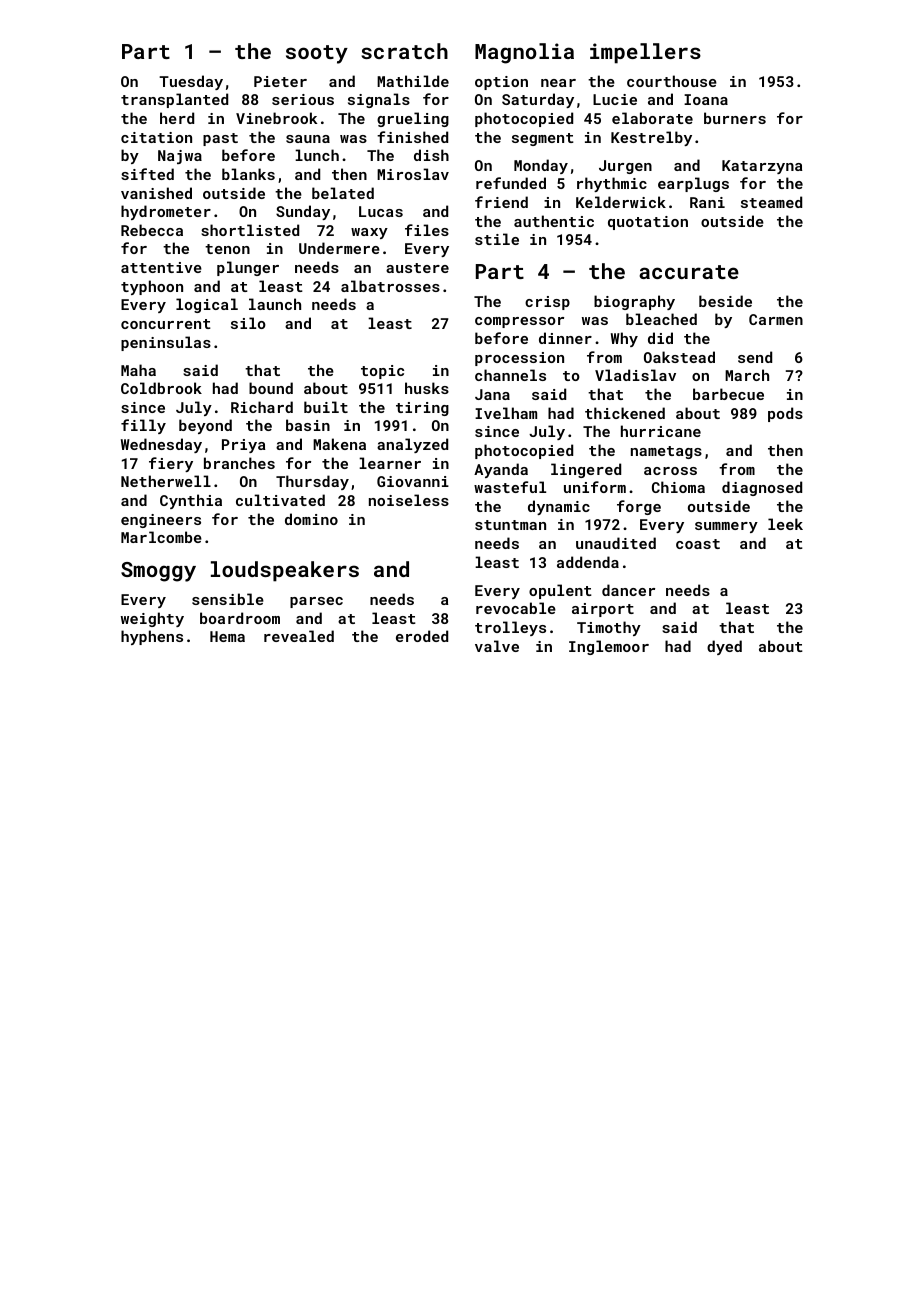 This screenshot has height=1308, width=924. Describe the element at coordinates (616, 543) in the screenshot. I see `unaudited` at that location.
